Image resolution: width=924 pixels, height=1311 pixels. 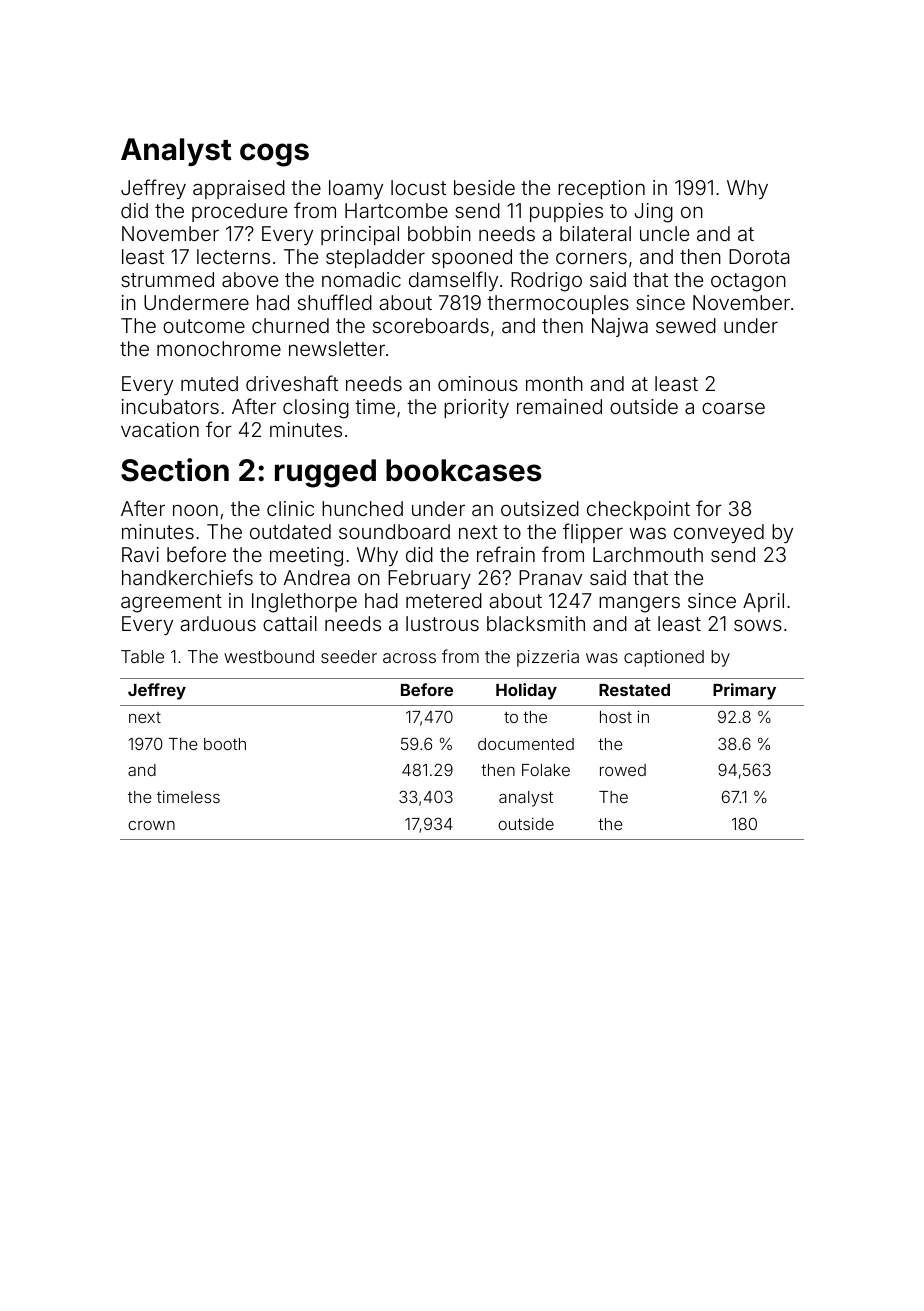 I want to click on reception, so click(x=601, y=189).
